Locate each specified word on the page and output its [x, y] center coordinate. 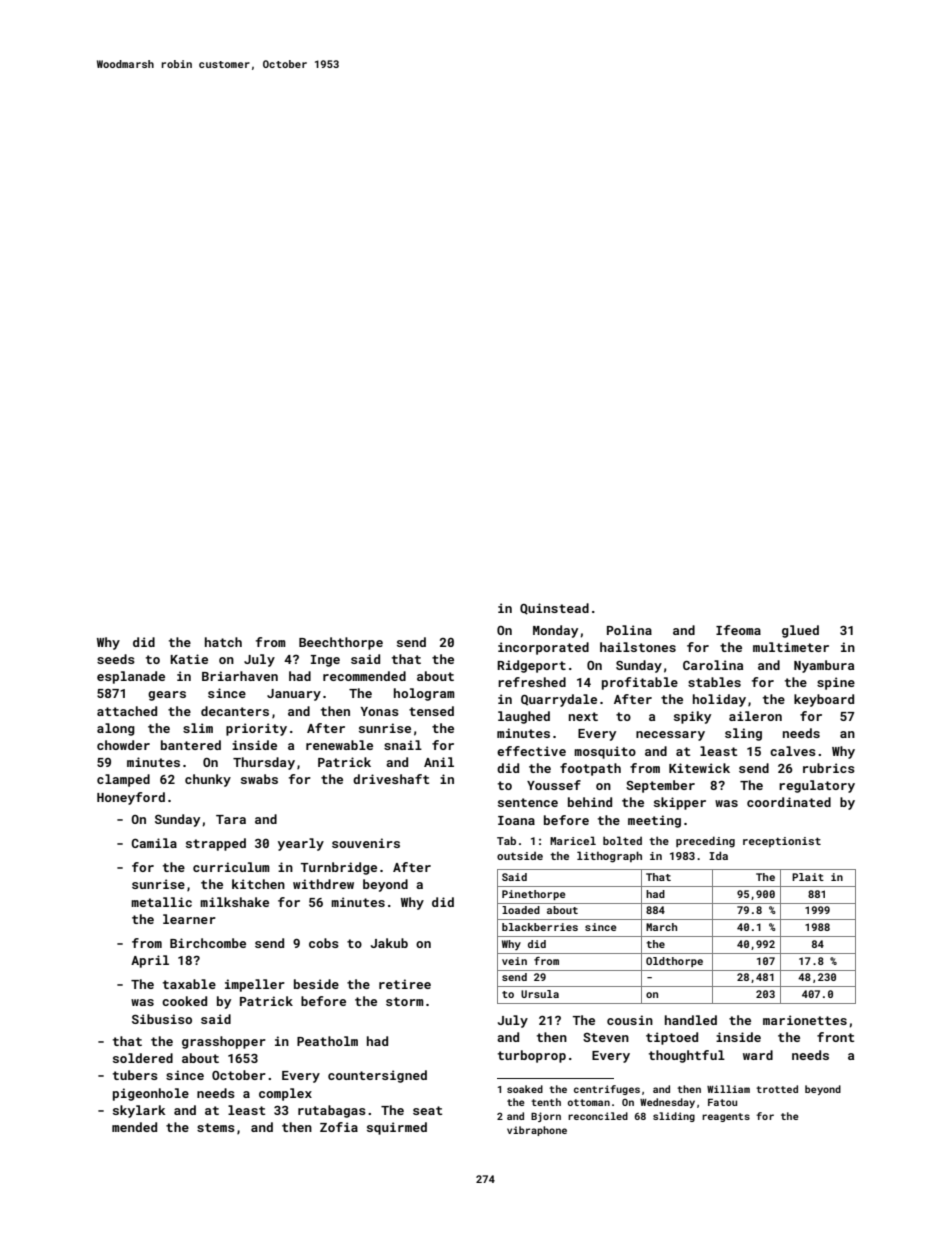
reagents [726, 1117]
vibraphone [537, 1131]
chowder [123, 745]
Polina [629, 630]
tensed [431, 711]
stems [216, 1127]
